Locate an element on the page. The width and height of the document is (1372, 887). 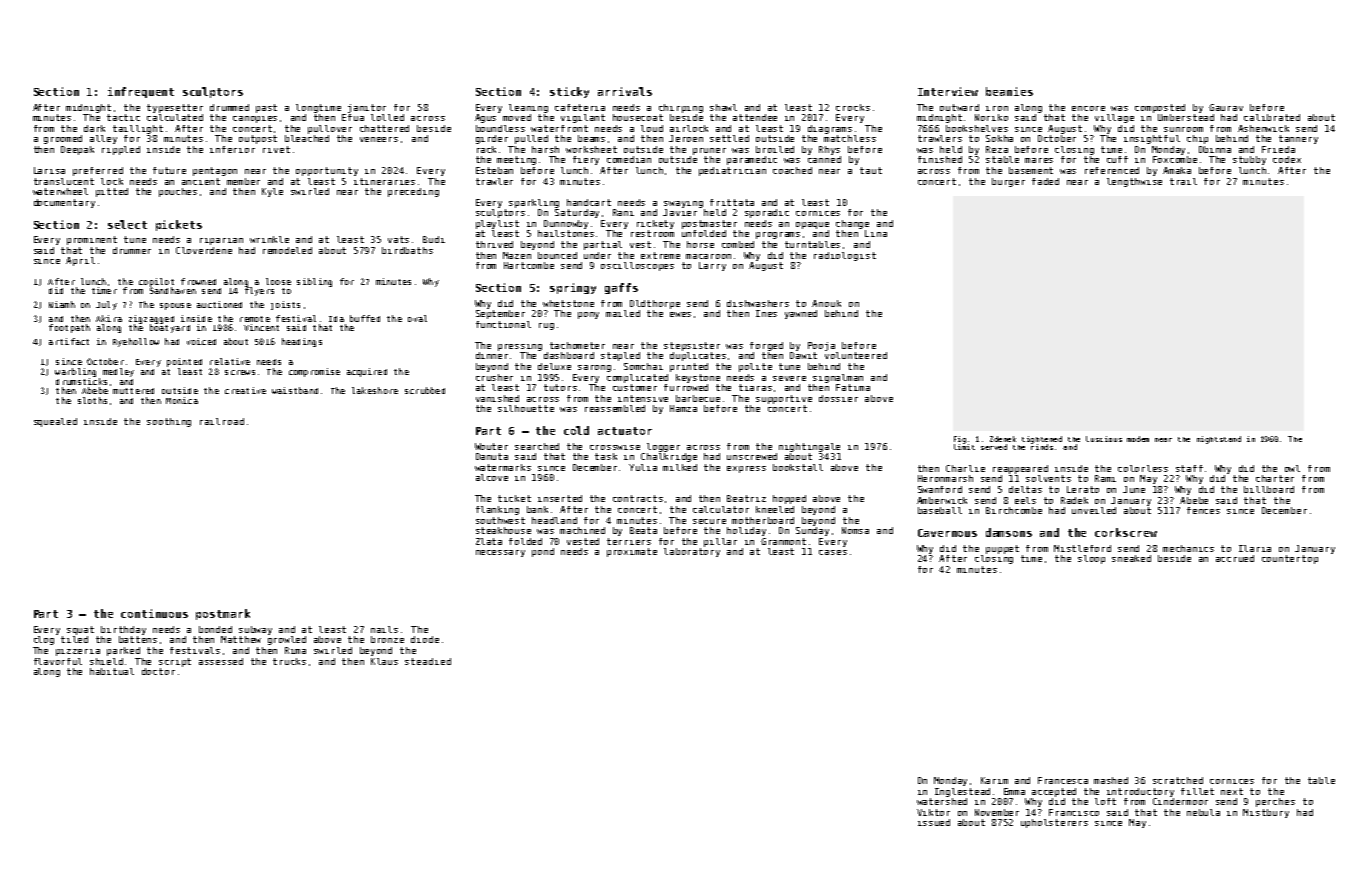
upholsterers is located at coordinates (1054, 823).
